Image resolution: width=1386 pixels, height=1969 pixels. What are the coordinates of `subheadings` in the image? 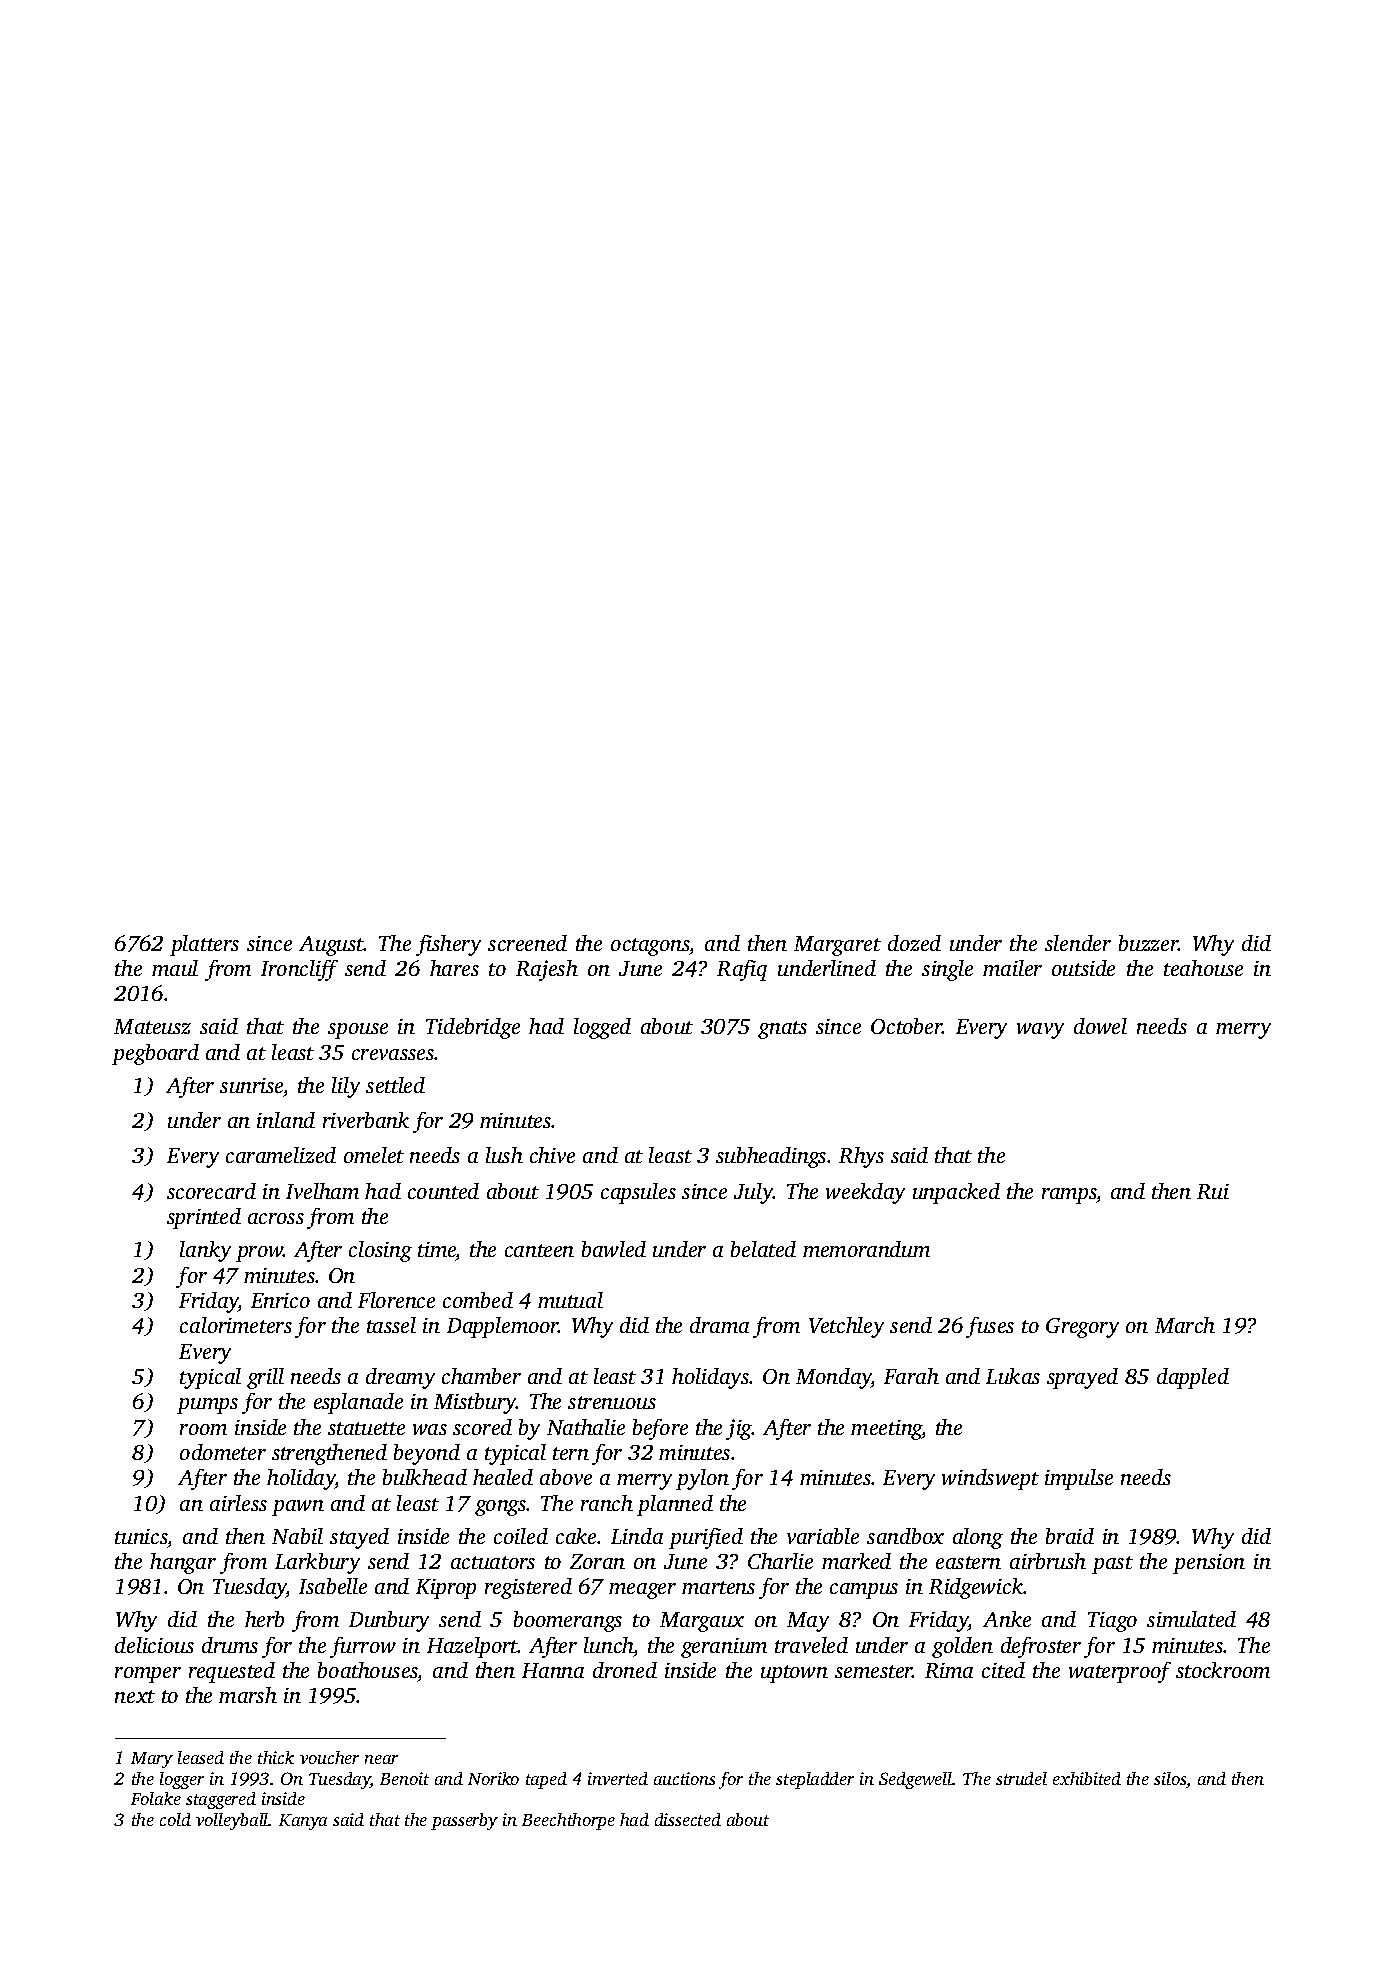 It's located at (771, 1157).
